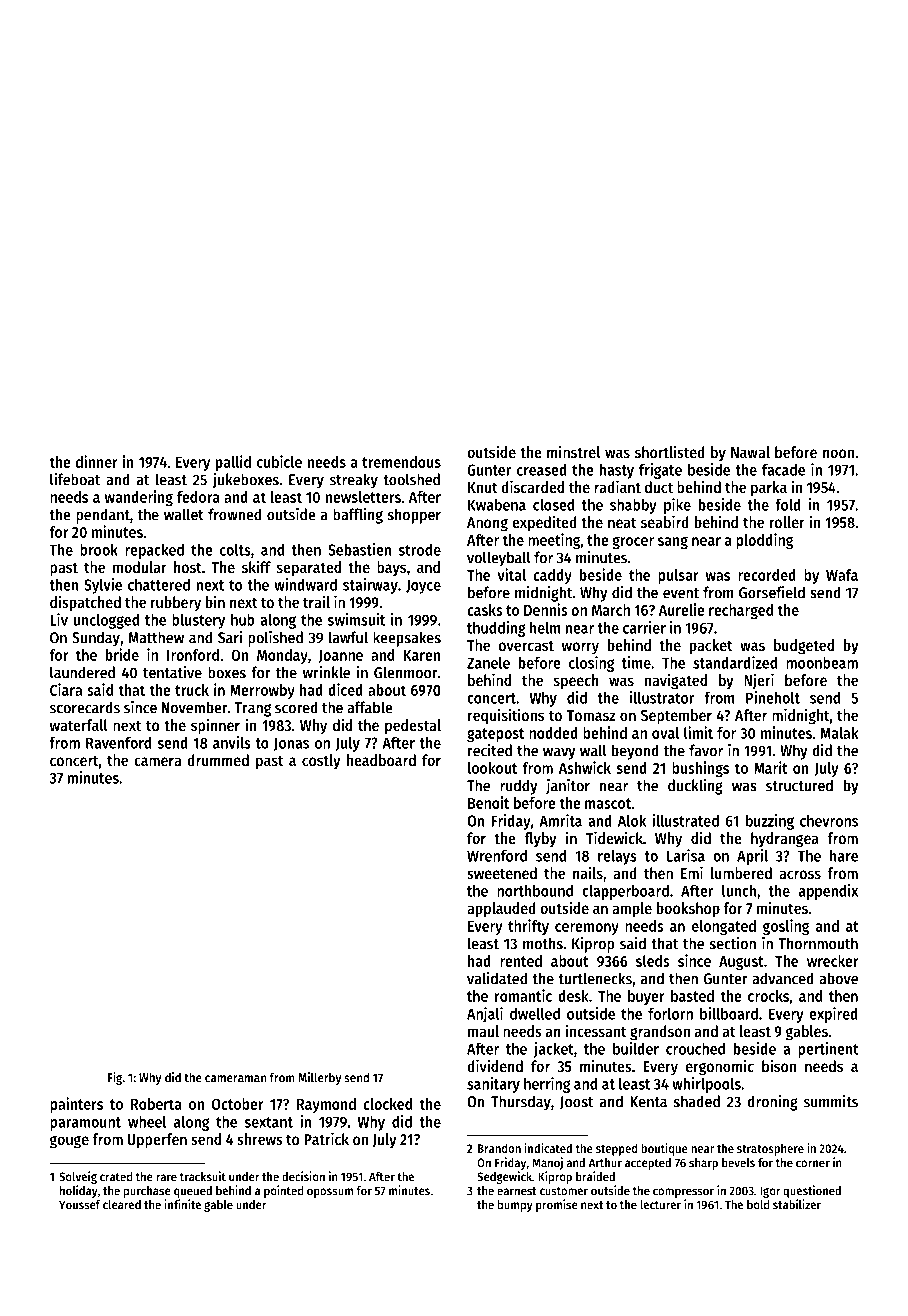 The width and height of the document is (908, 1316). Describe the element at coordinates (741, 611) in the document. I see `recharged` at that location.
